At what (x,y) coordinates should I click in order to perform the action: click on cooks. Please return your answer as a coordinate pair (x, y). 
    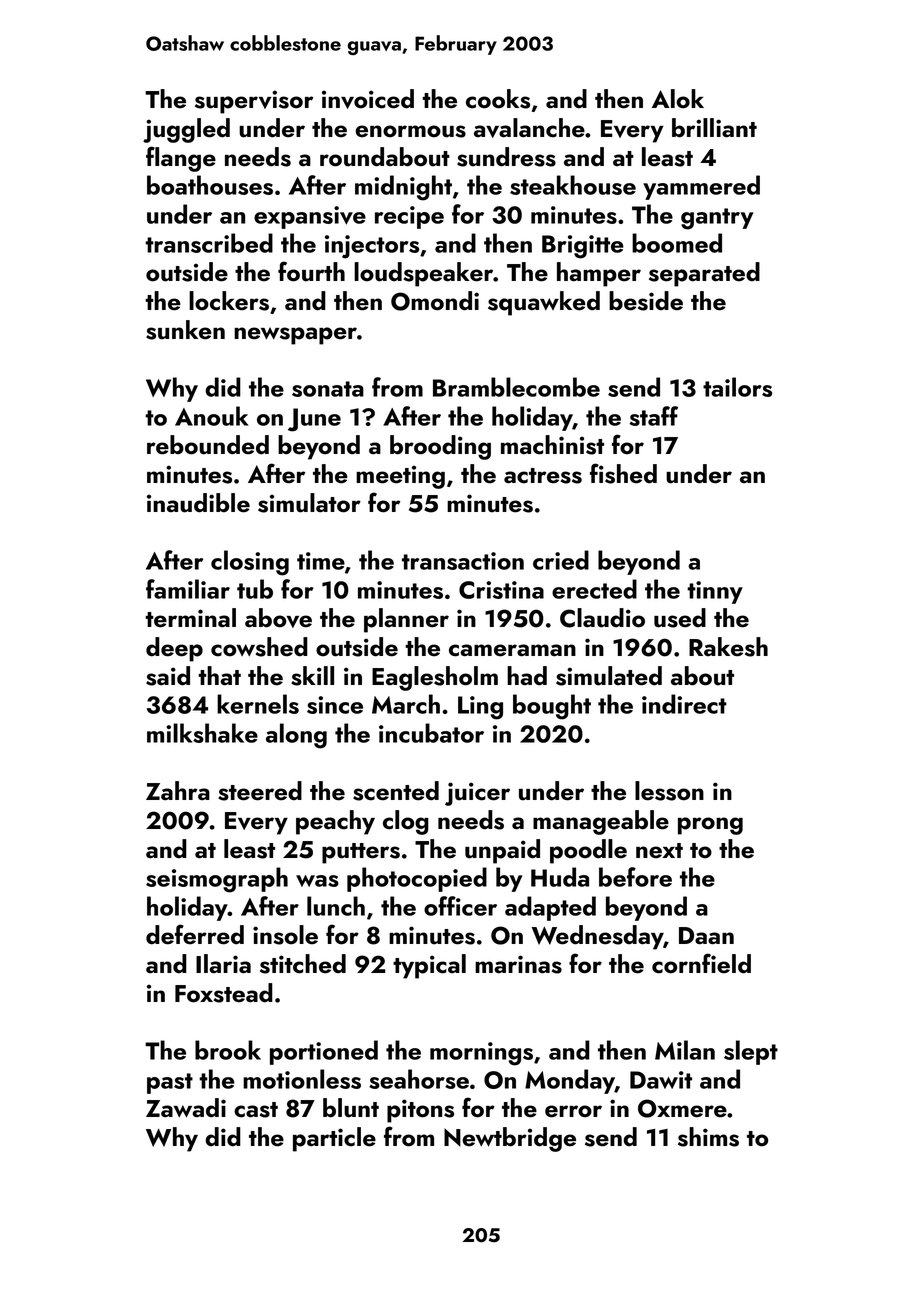
    Looking at the image, I should click on (498, 99).
